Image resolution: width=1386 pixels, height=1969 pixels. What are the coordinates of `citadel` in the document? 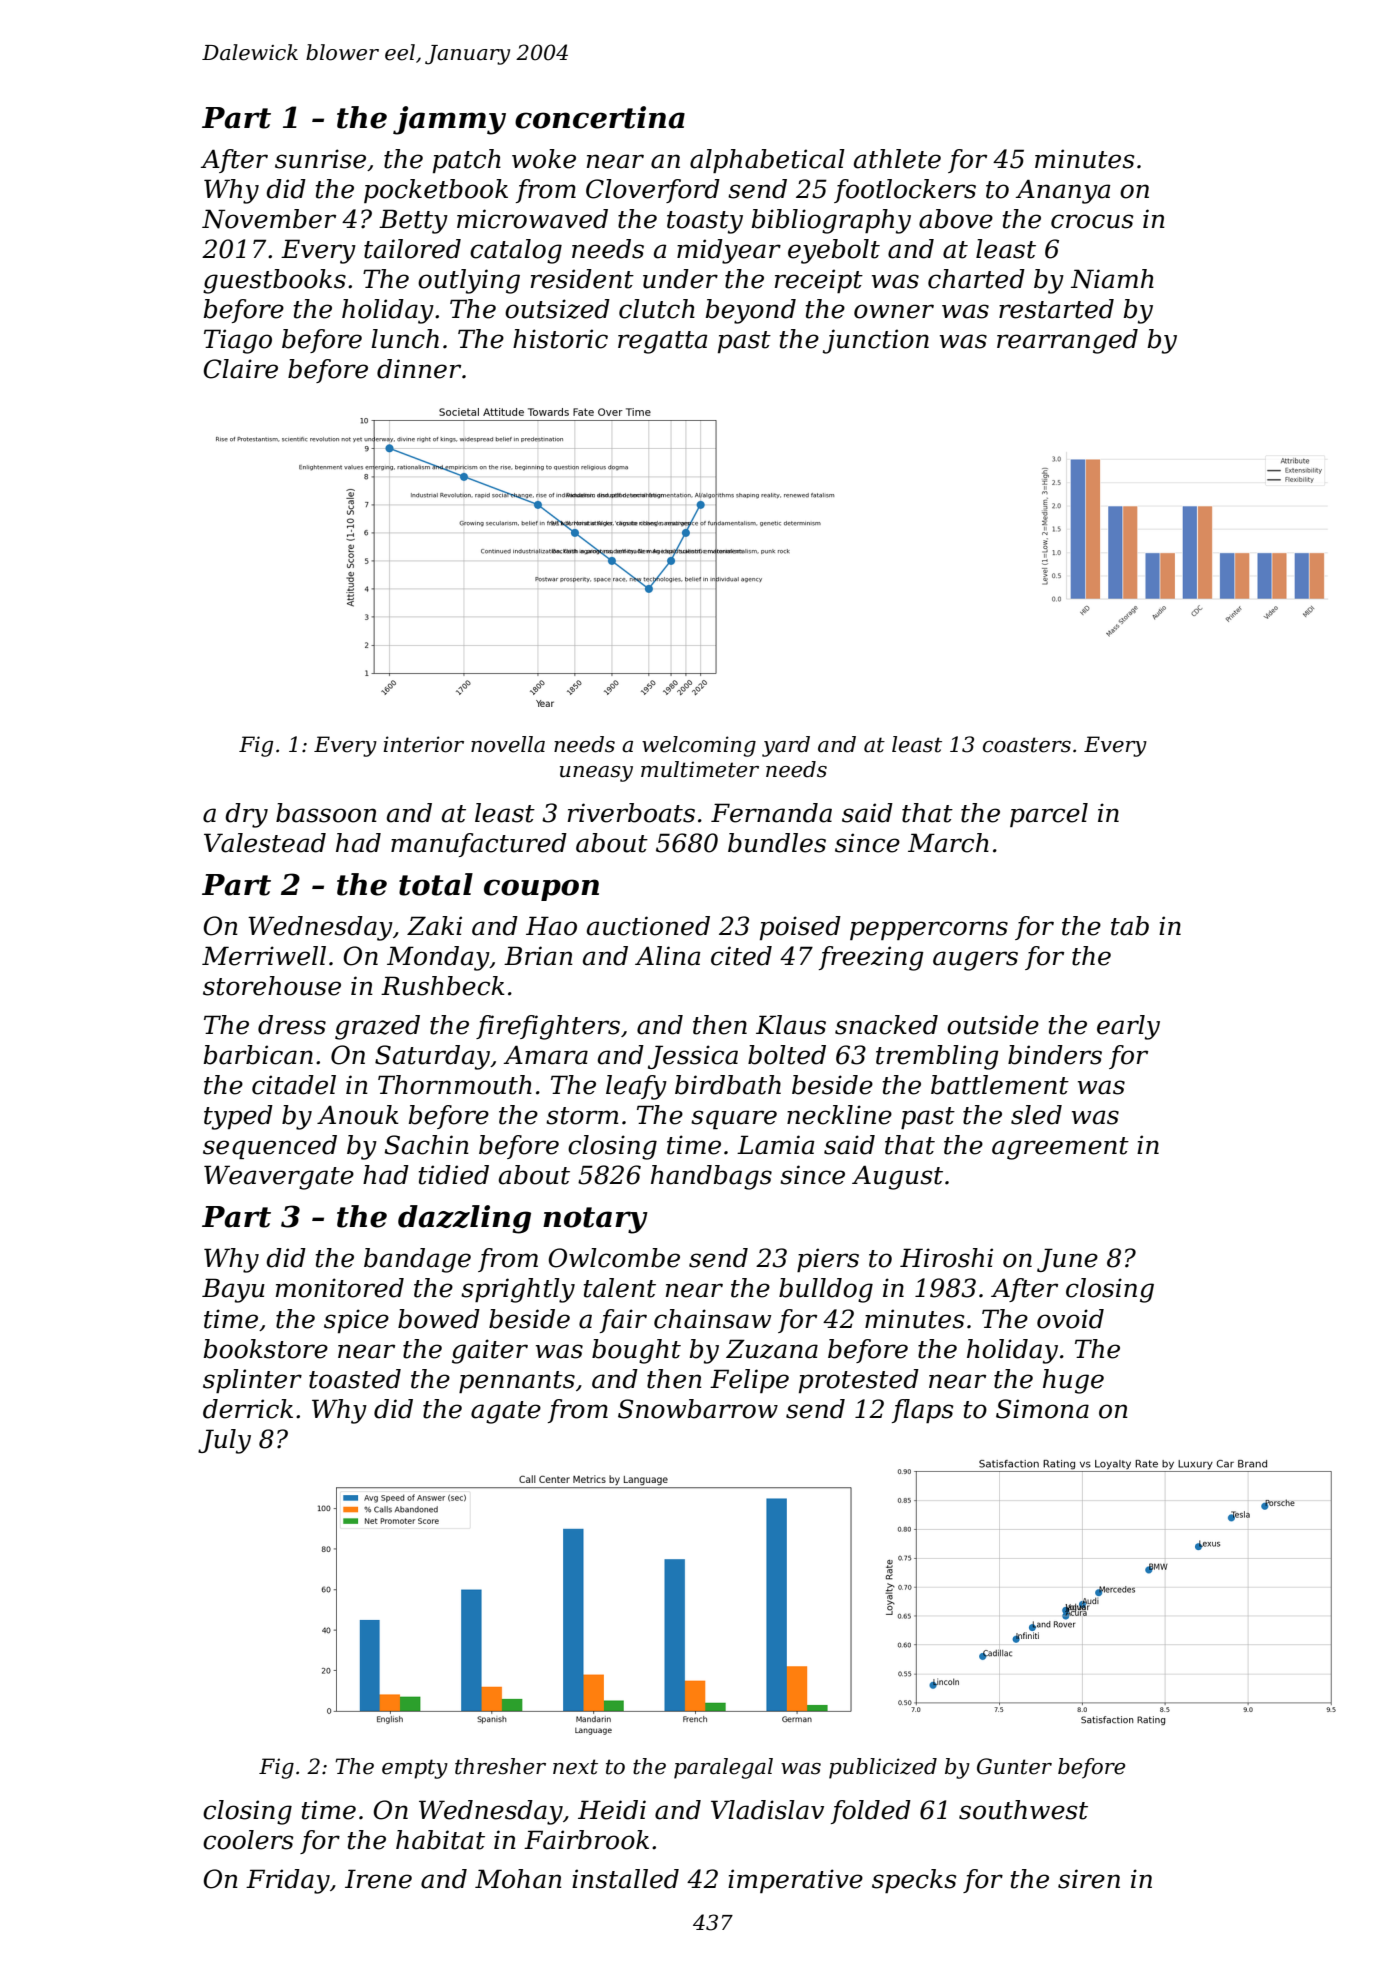 It's located at (294, 1085).
